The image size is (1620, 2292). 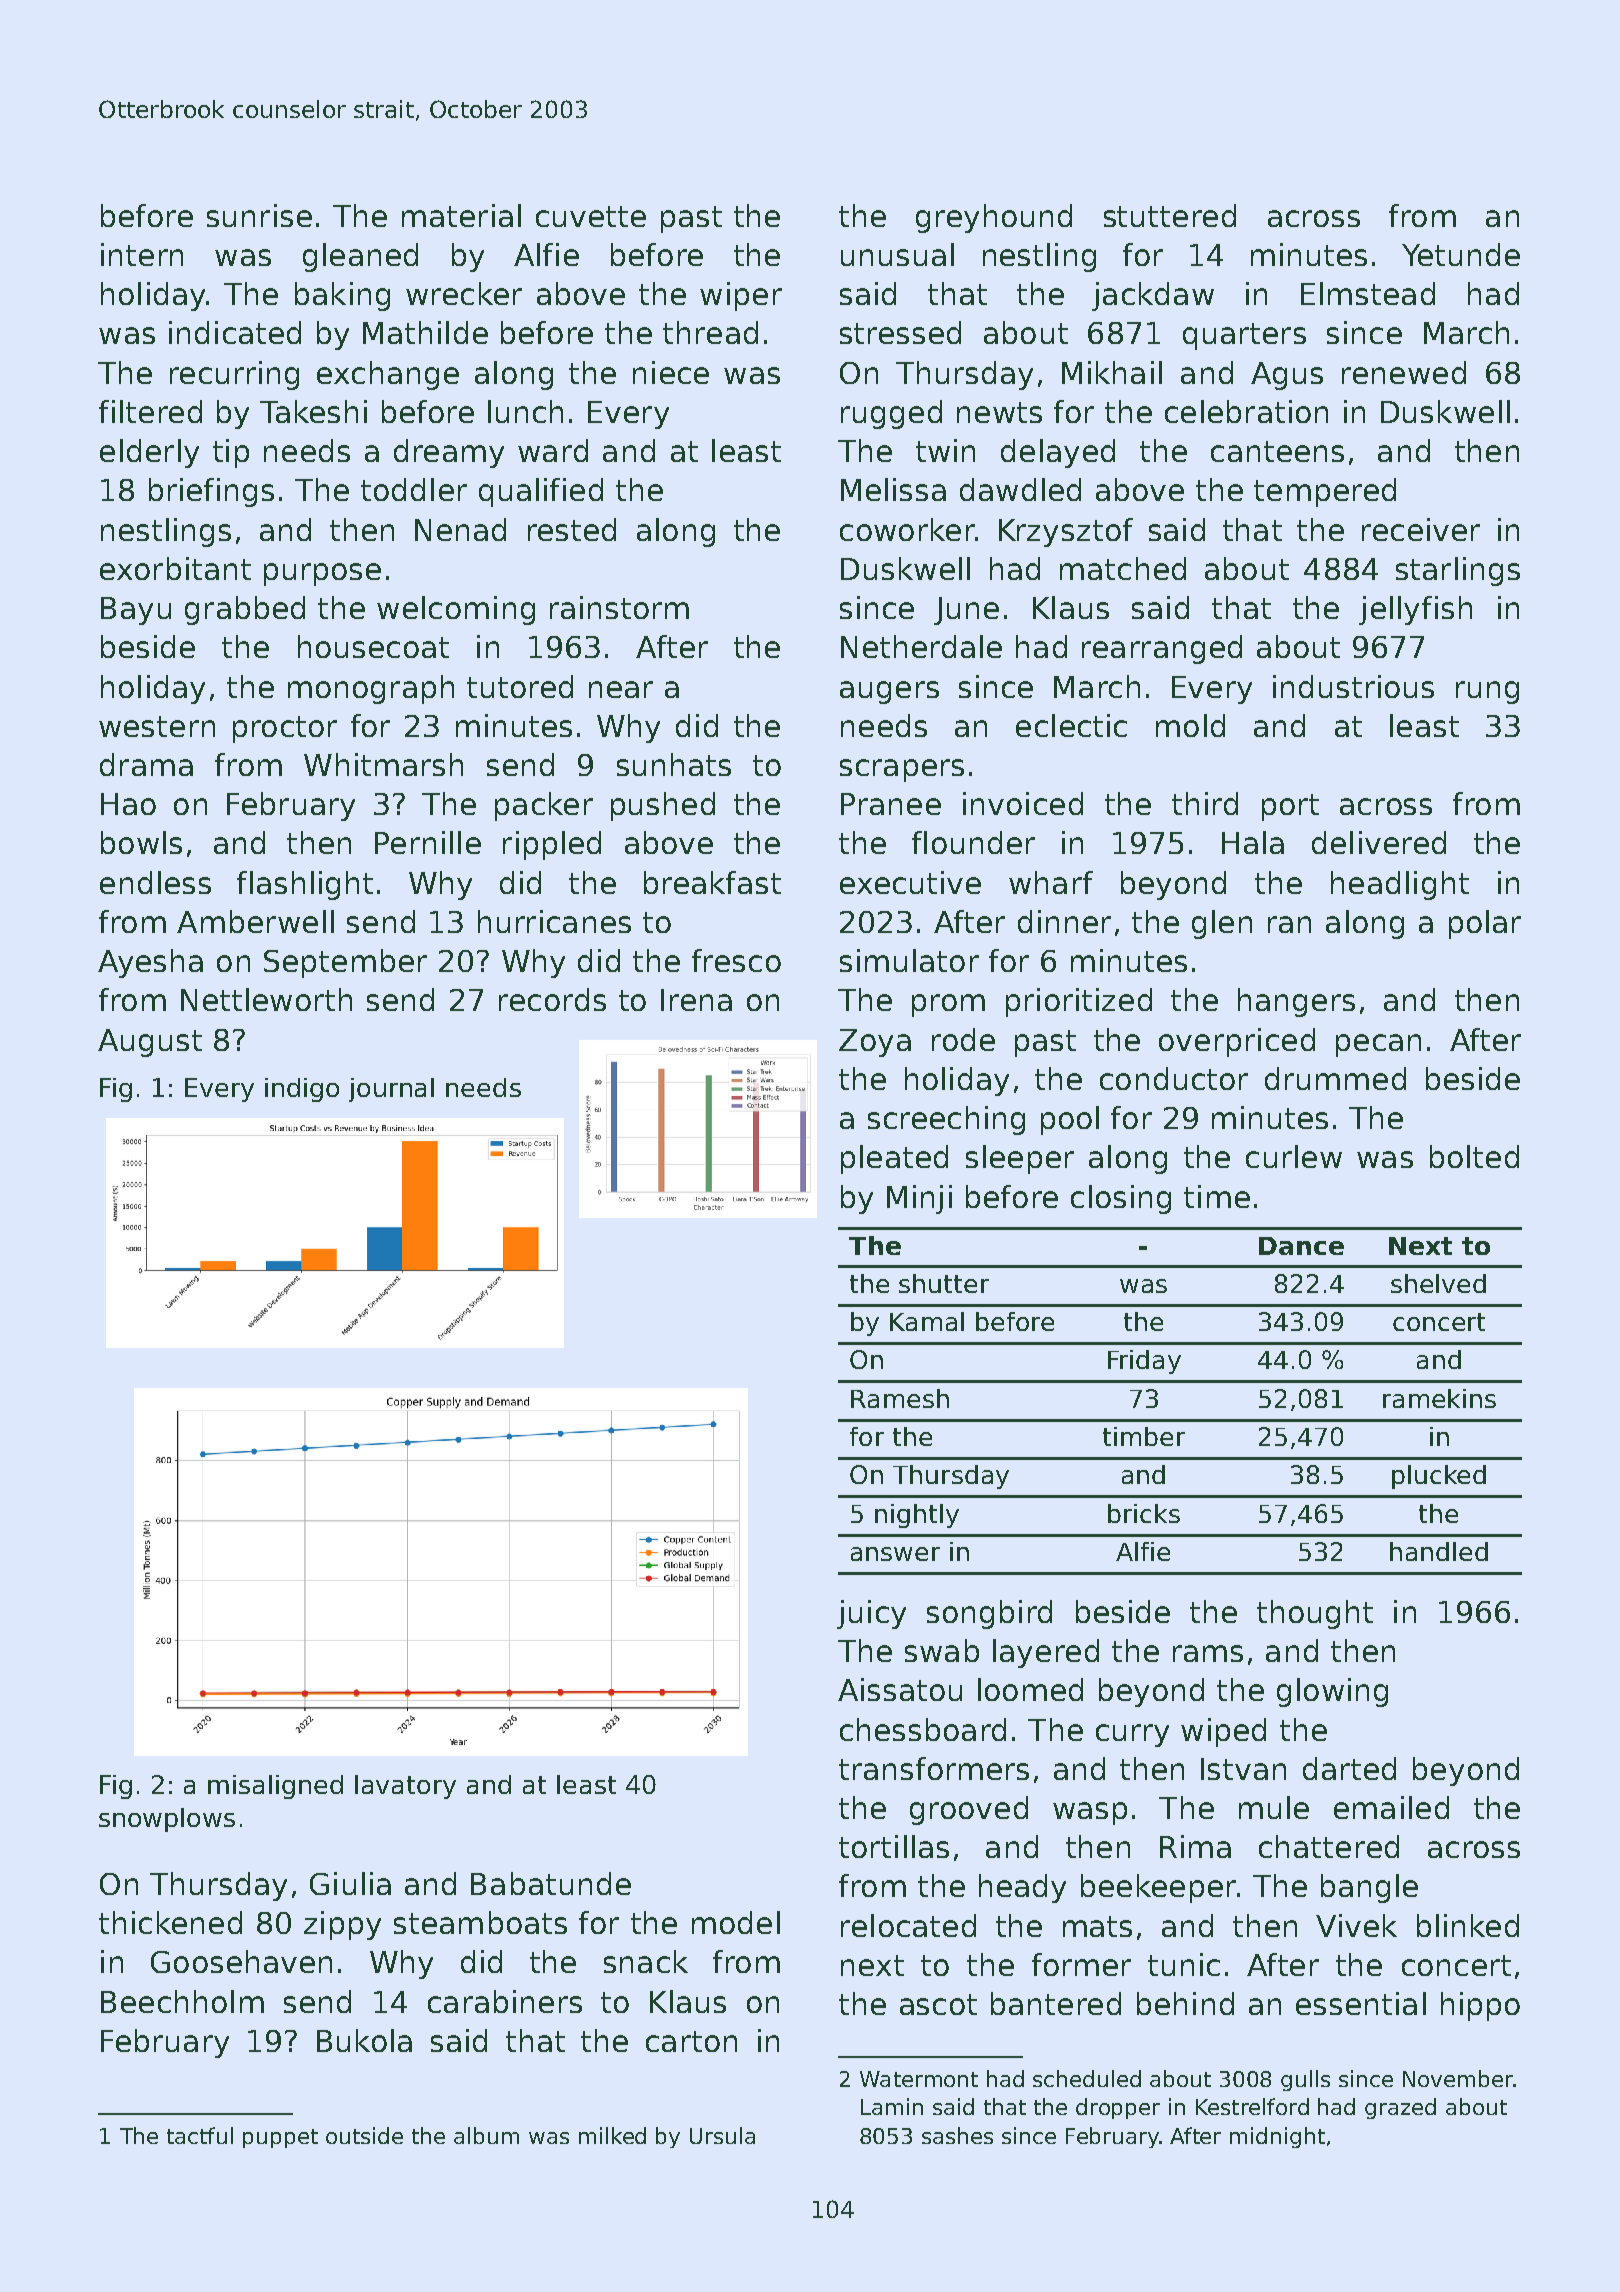 I want to click on rearranged, so click(x=1162, y=649).
